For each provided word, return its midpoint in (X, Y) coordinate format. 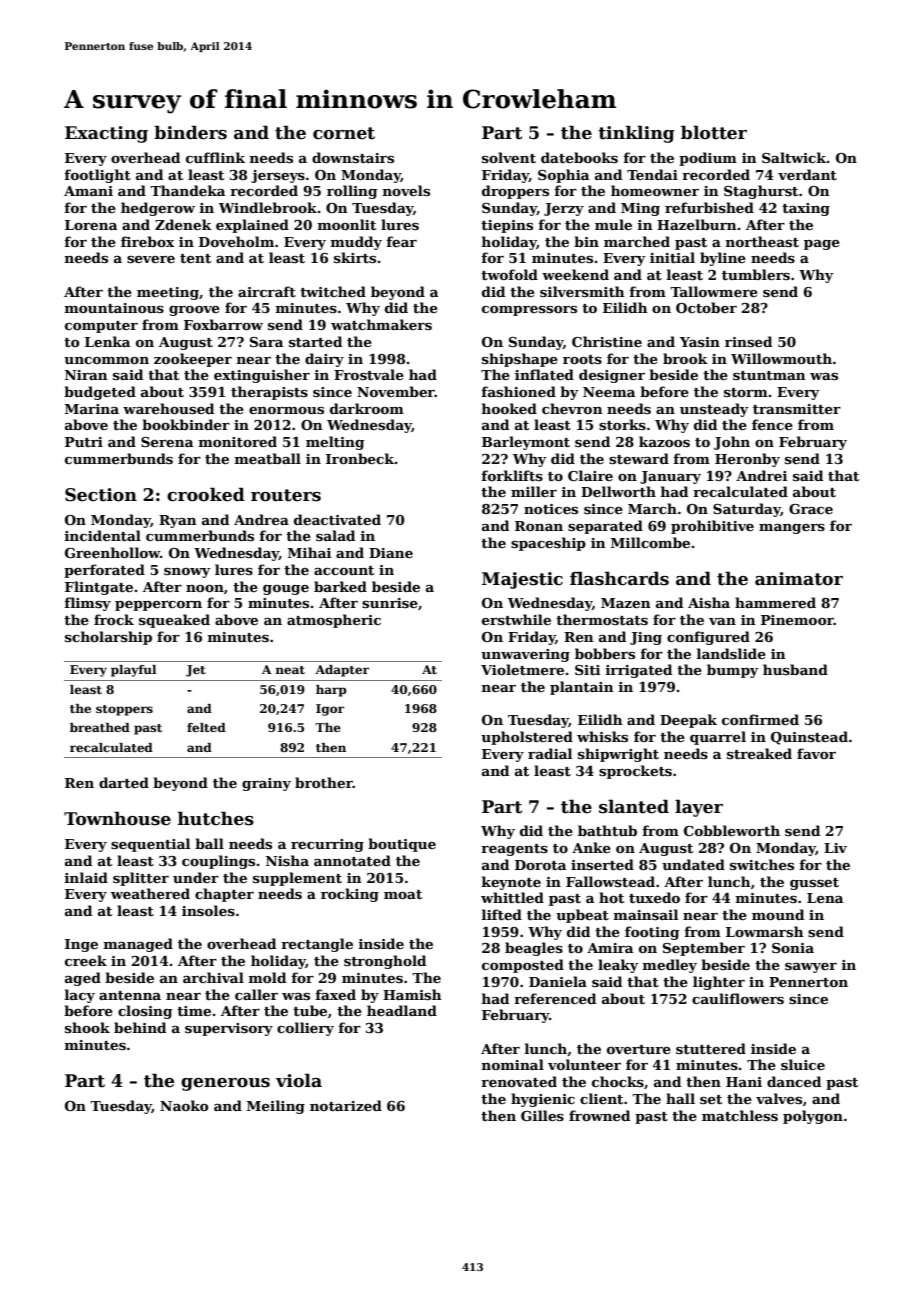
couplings (218, 862)
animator (799, 579)
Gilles (542, 1115)
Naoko (184, 1105)
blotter (714, 132)
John (732, 443)
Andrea (261, 519)
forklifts (512, 475)
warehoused (168, 408)
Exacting (106, 134)
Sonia (793, 948)
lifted (502, 914)
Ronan (539, 526)
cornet (344, 133)
